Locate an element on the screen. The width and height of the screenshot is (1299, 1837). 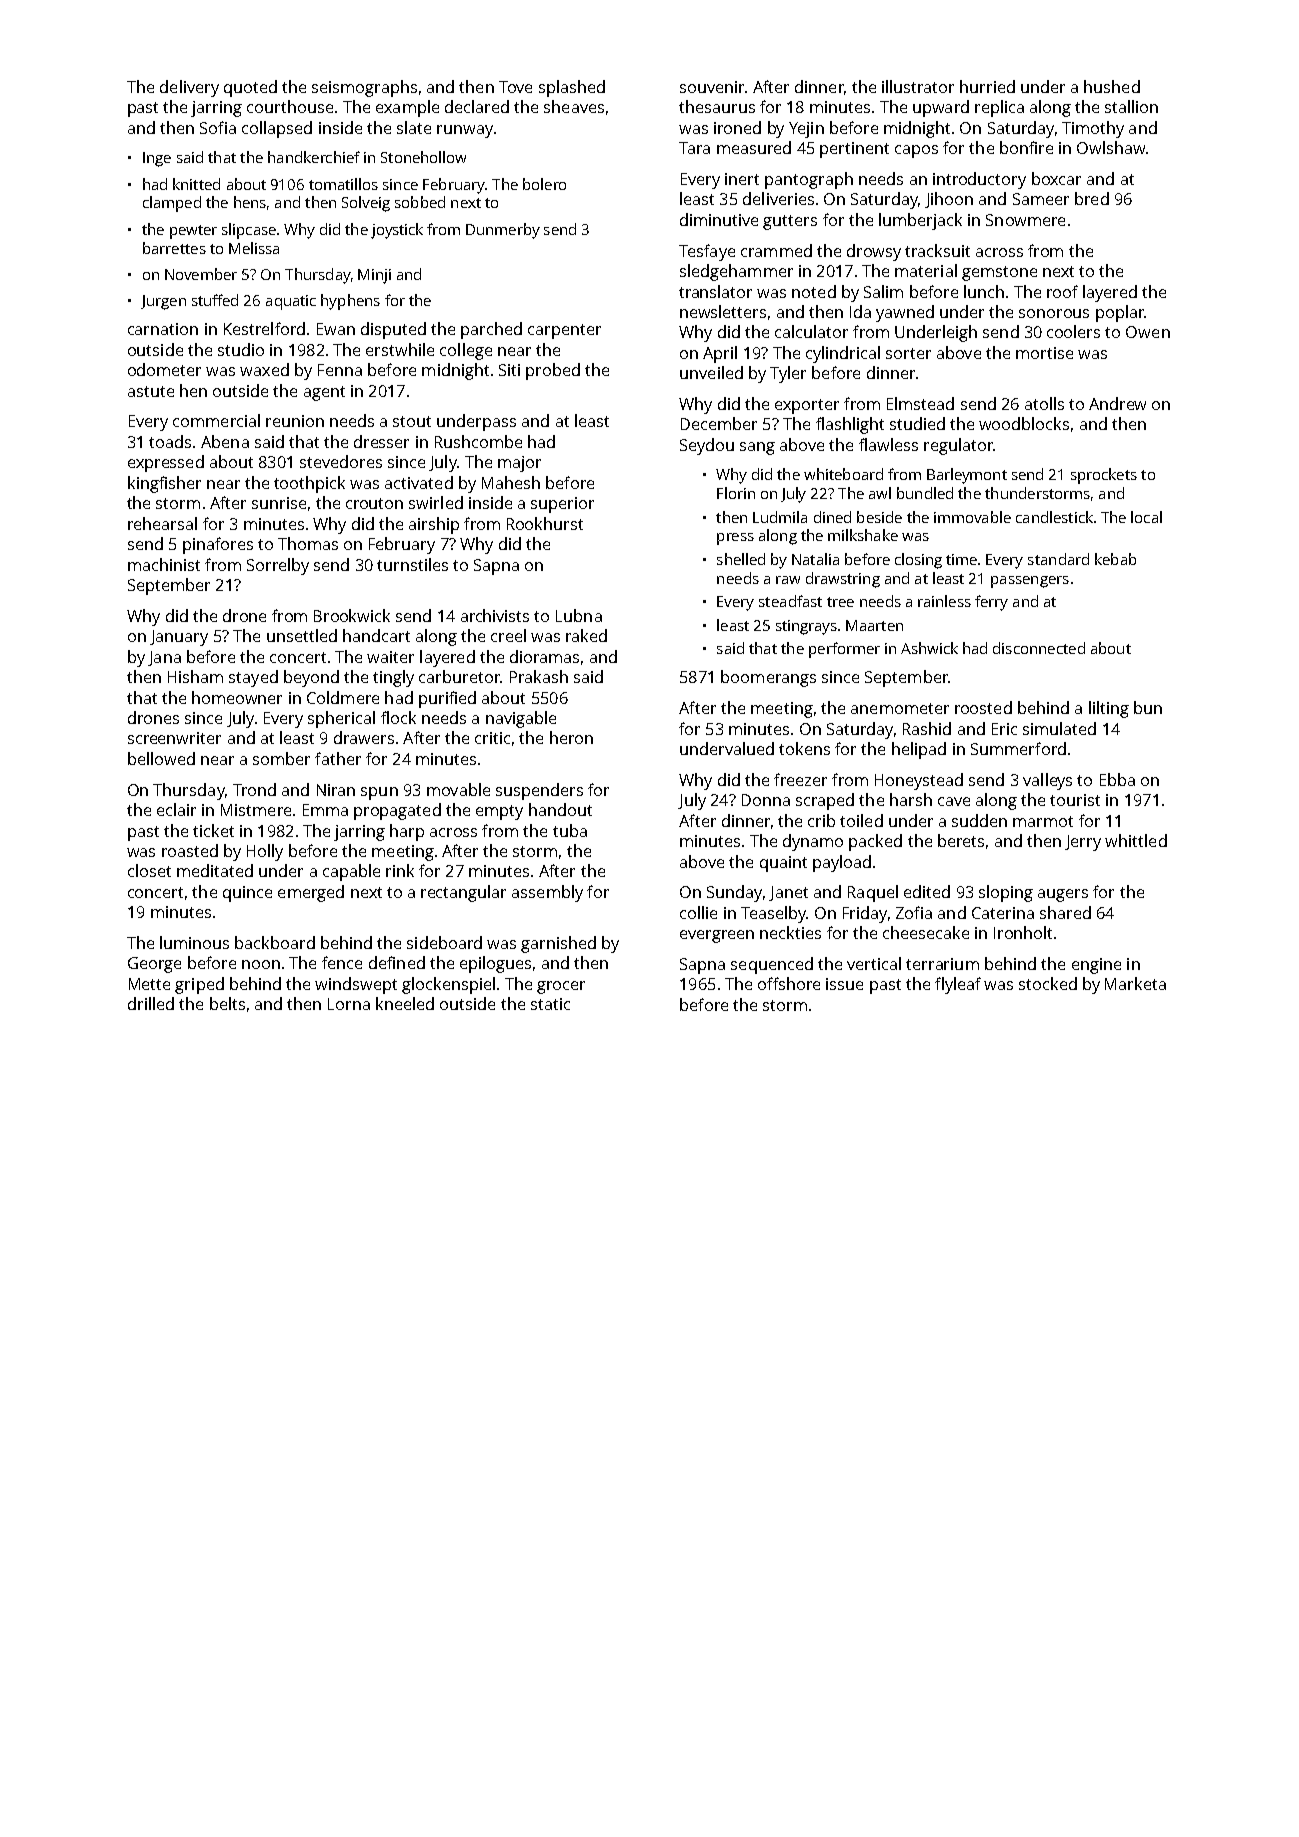
Coldmere is located at coordinates (343, 697).
